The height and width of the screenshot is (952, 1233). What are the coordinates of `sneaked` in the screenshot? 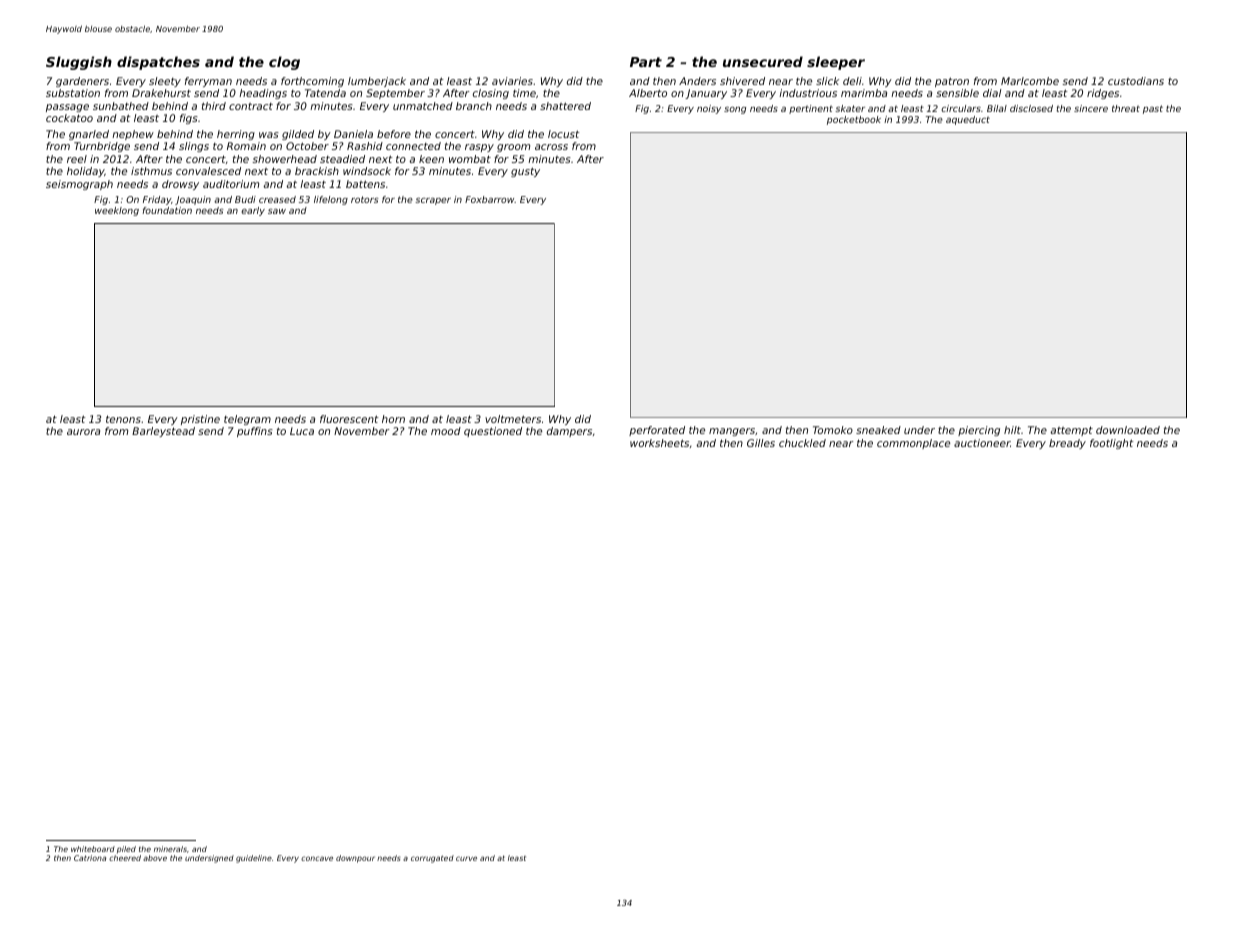 It's located at (878, 430).
